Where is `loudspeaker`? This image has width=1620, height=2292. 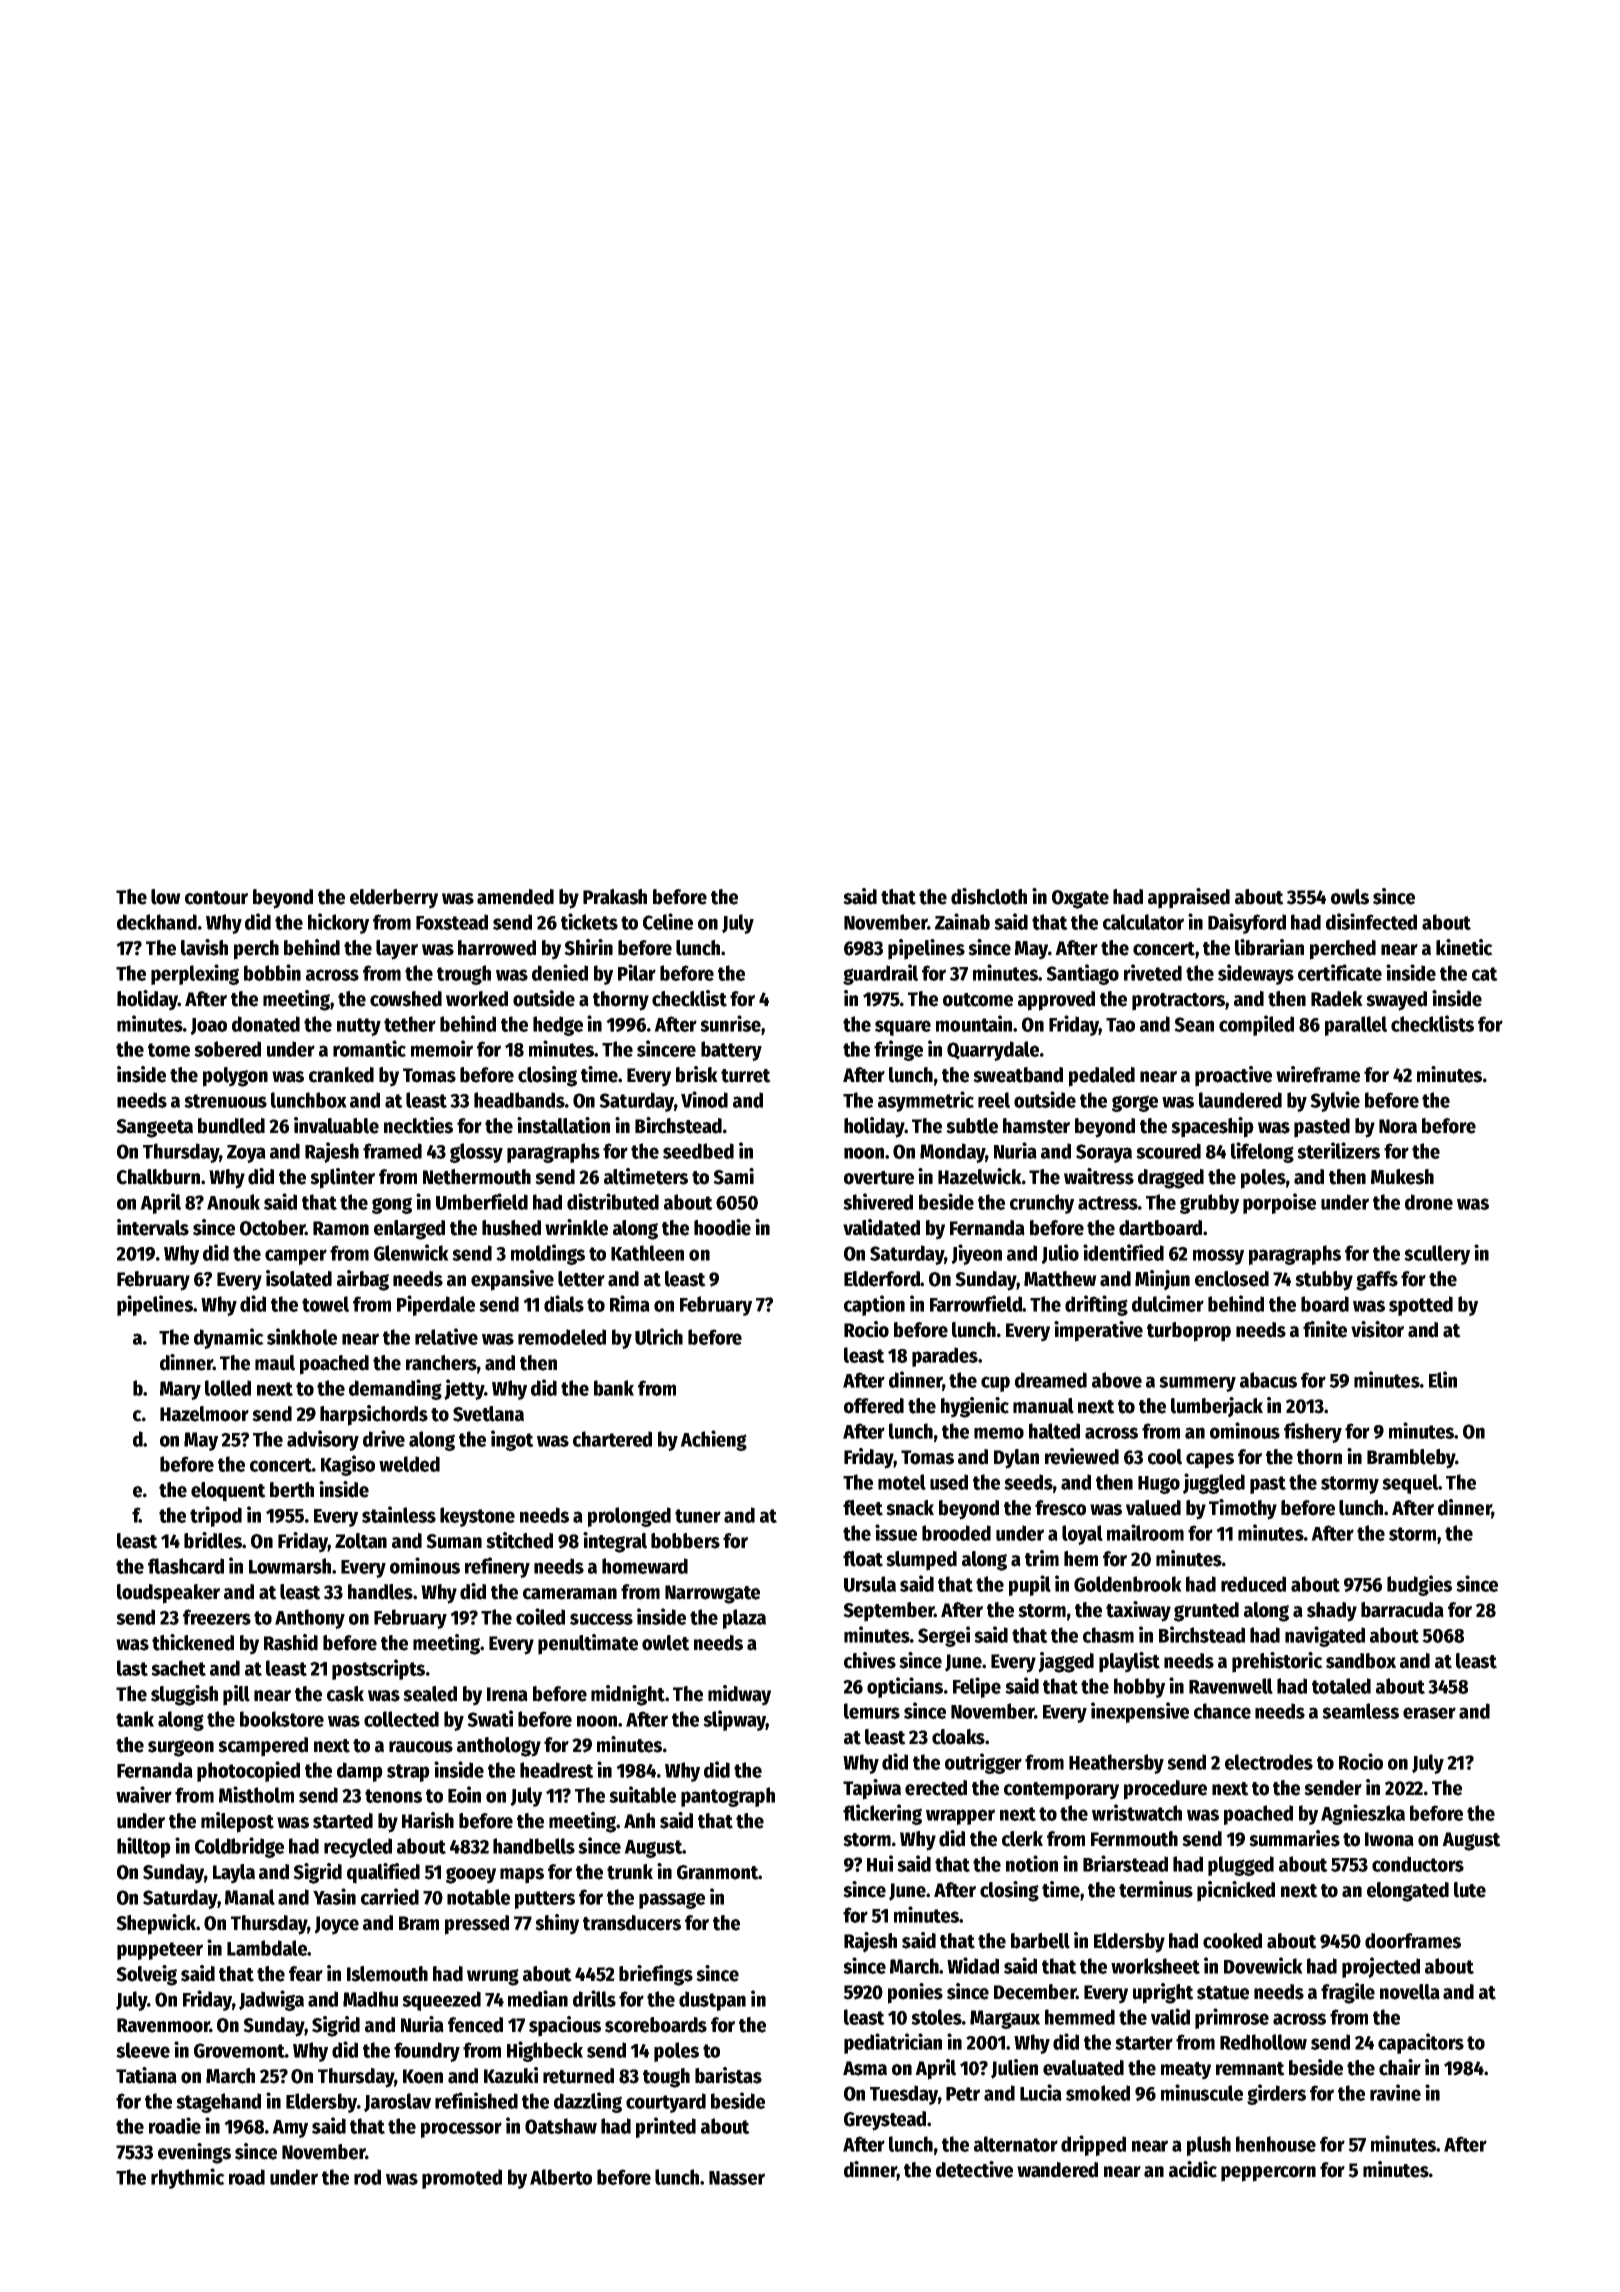
loudspeaker is located at coordinates (168, 1594).
